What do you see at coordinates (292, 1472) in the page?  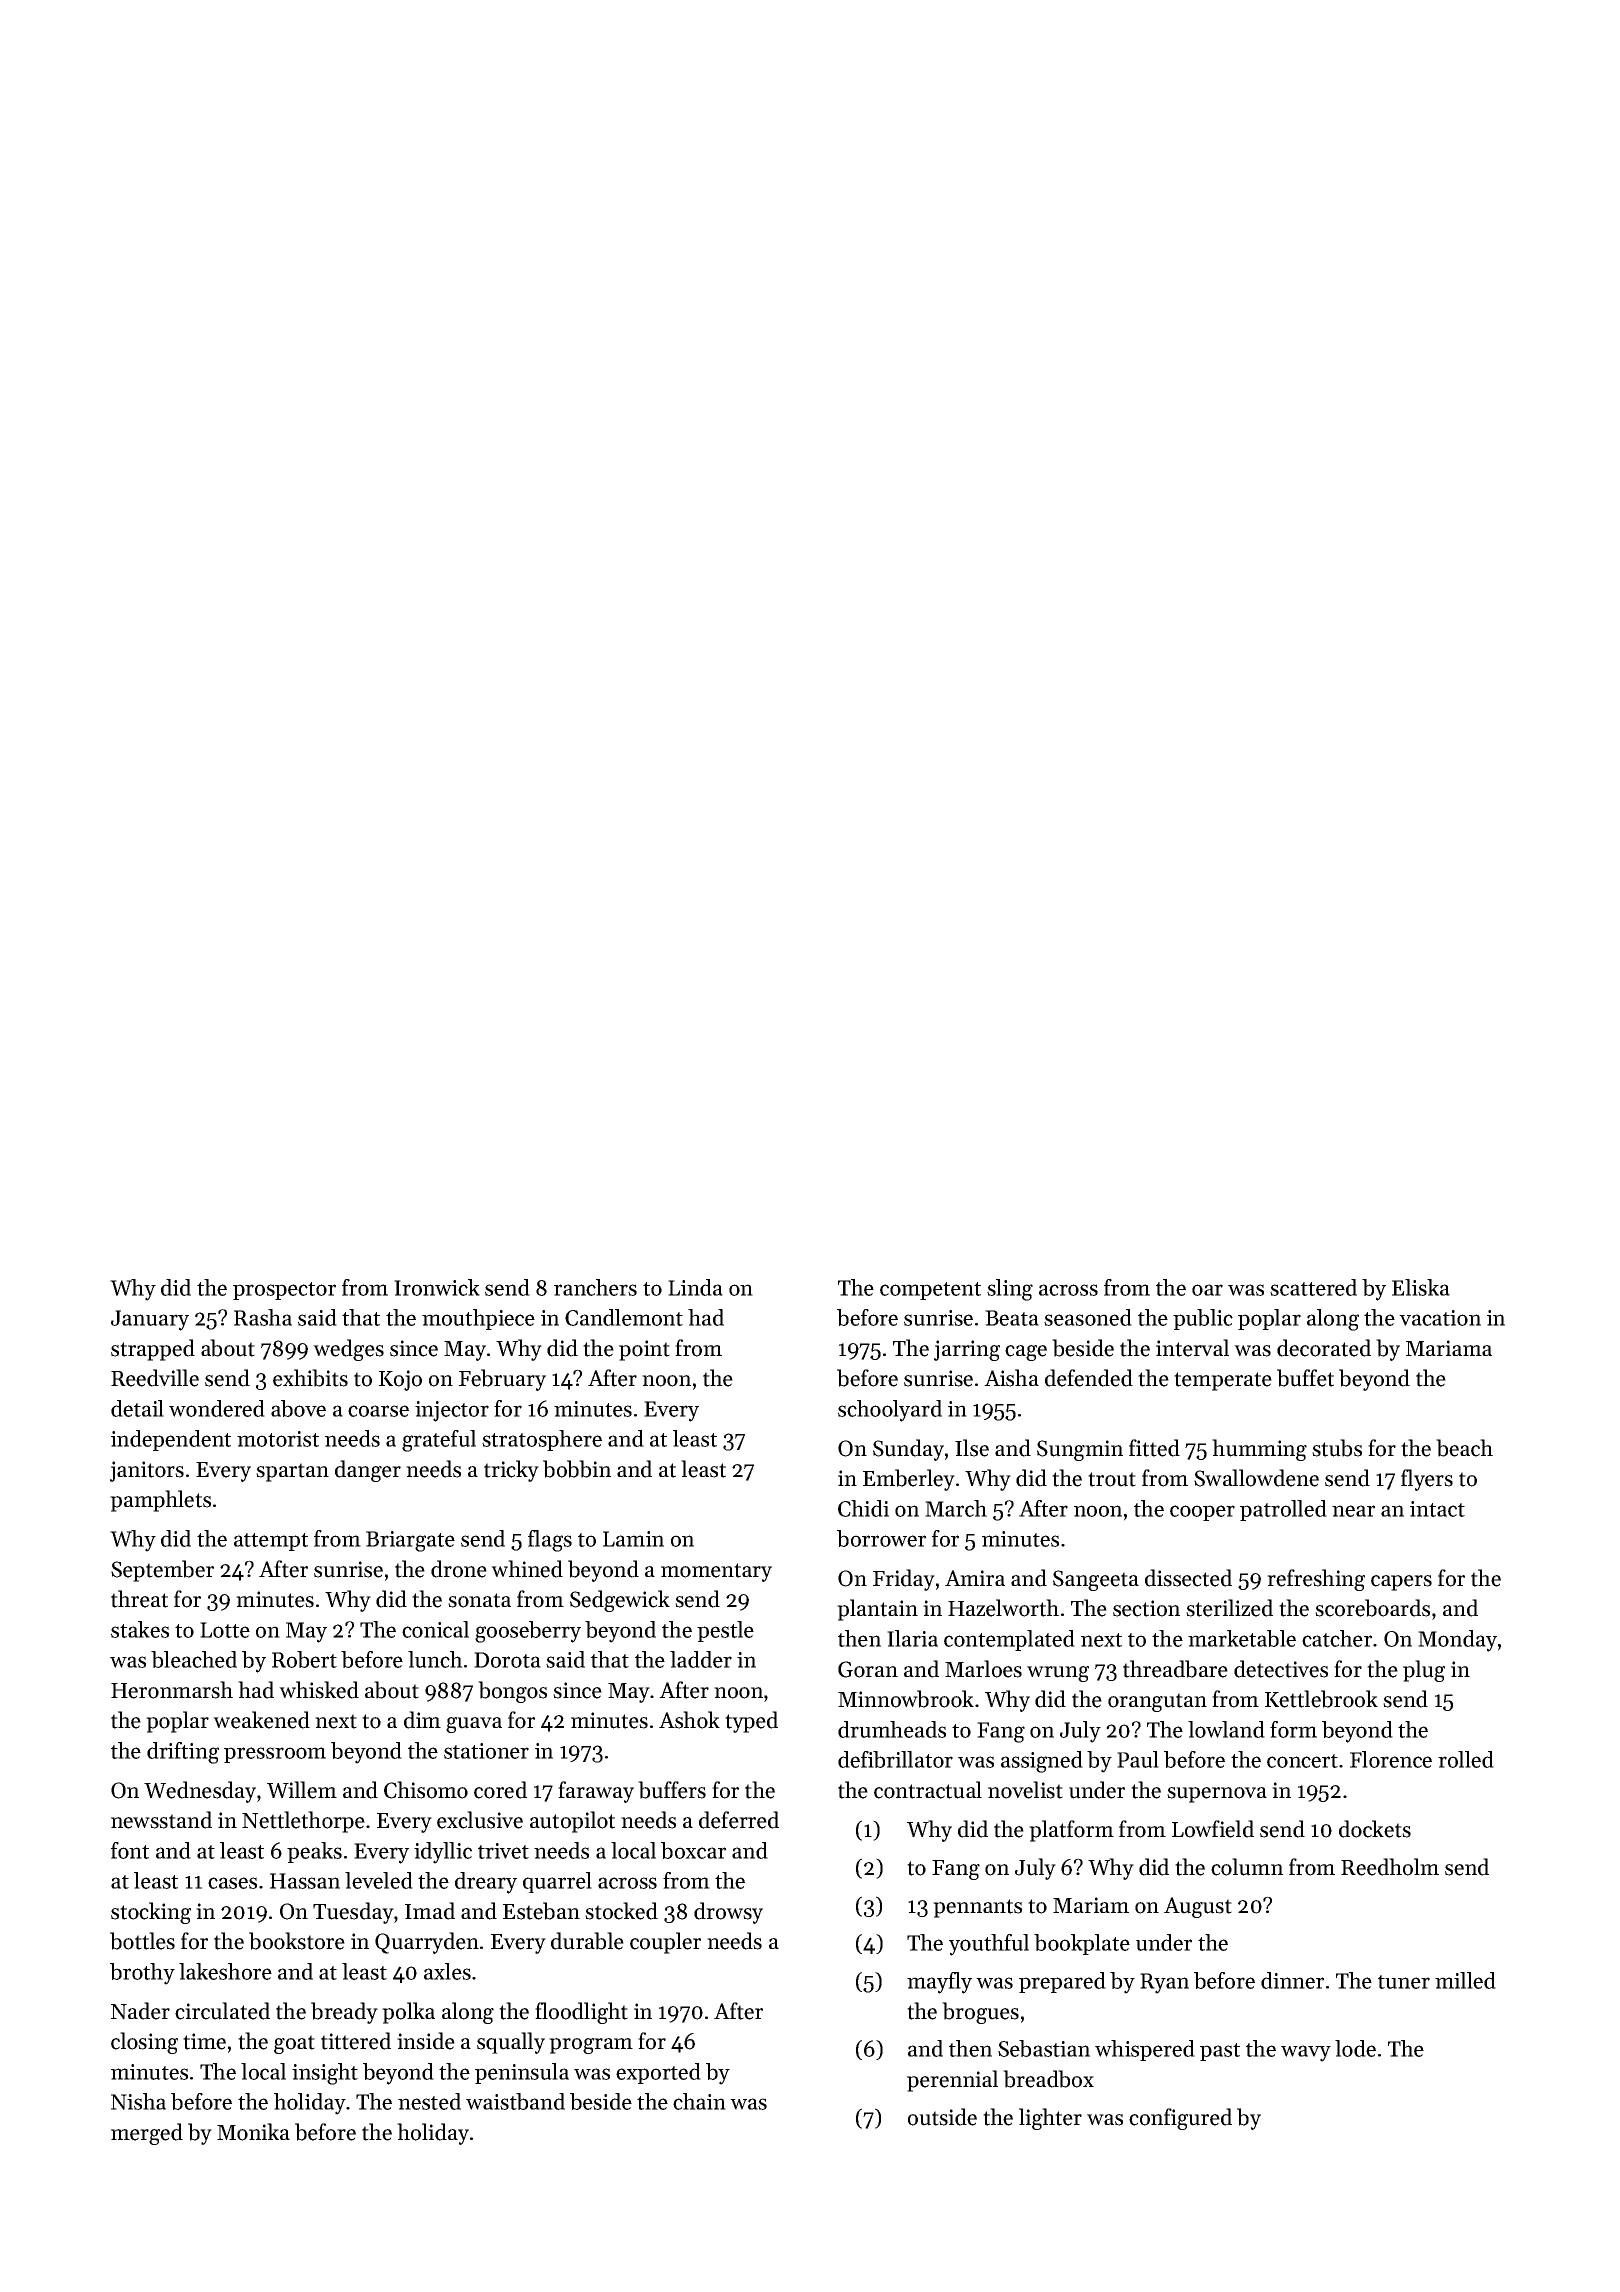 I see `spartan` at bounding box center [292, 1472].
